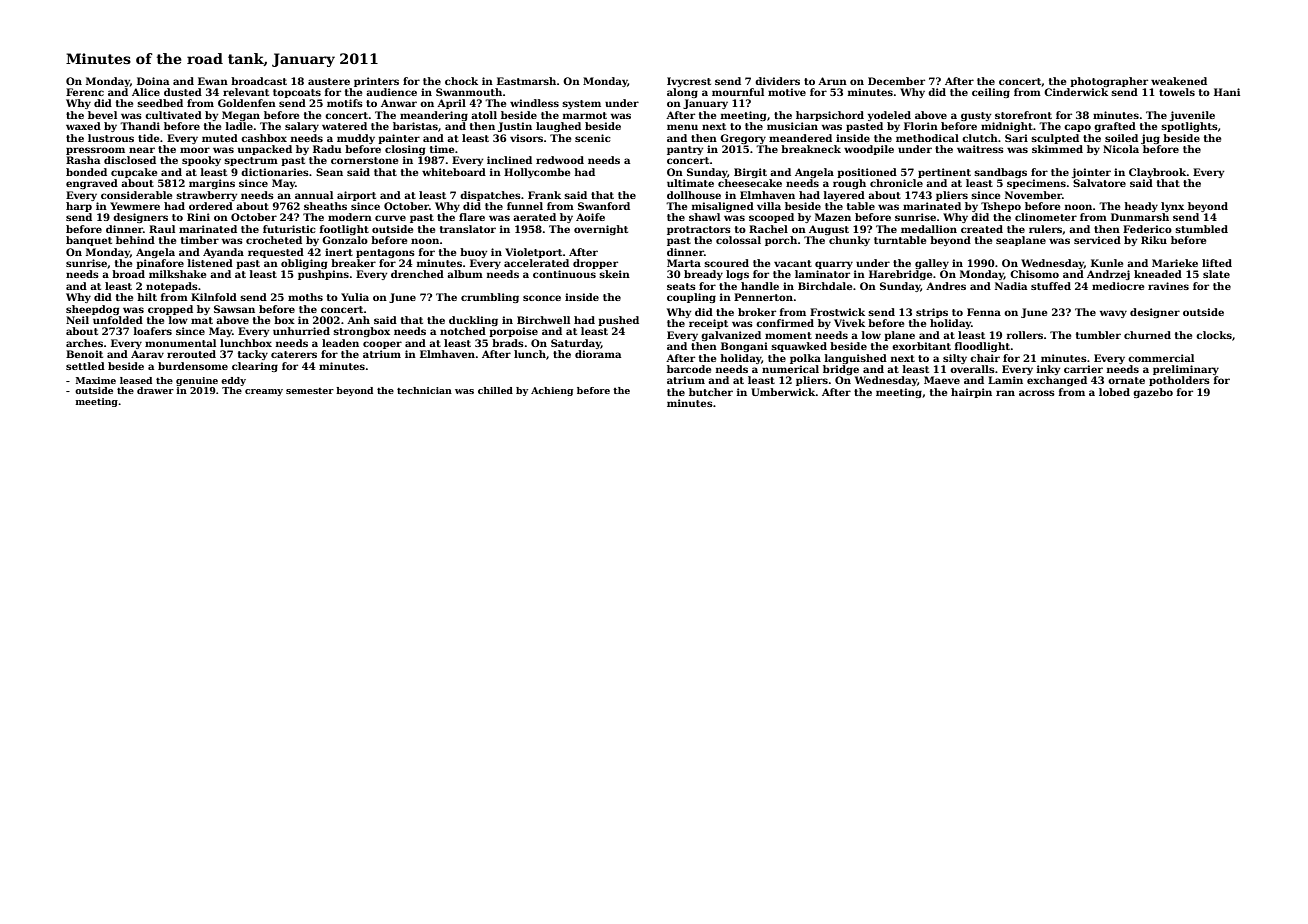  What do you see at coordinates (1216, 274) in the screenshot?
I see `slate` at bounding box center [1216, 274].
